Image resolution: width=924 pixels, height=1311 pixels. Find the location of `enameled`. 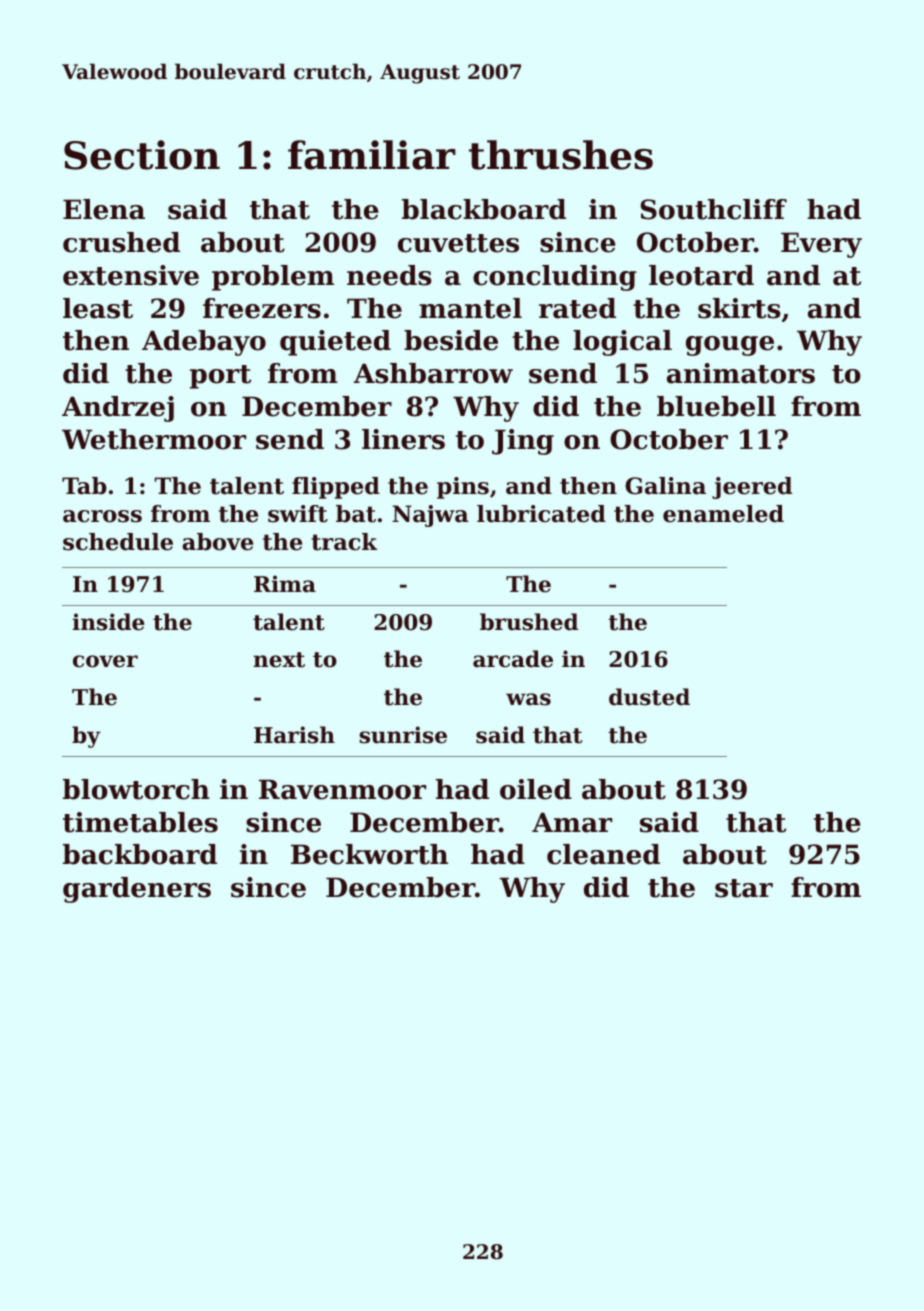

enameled is located at coordinates (723, 514).
